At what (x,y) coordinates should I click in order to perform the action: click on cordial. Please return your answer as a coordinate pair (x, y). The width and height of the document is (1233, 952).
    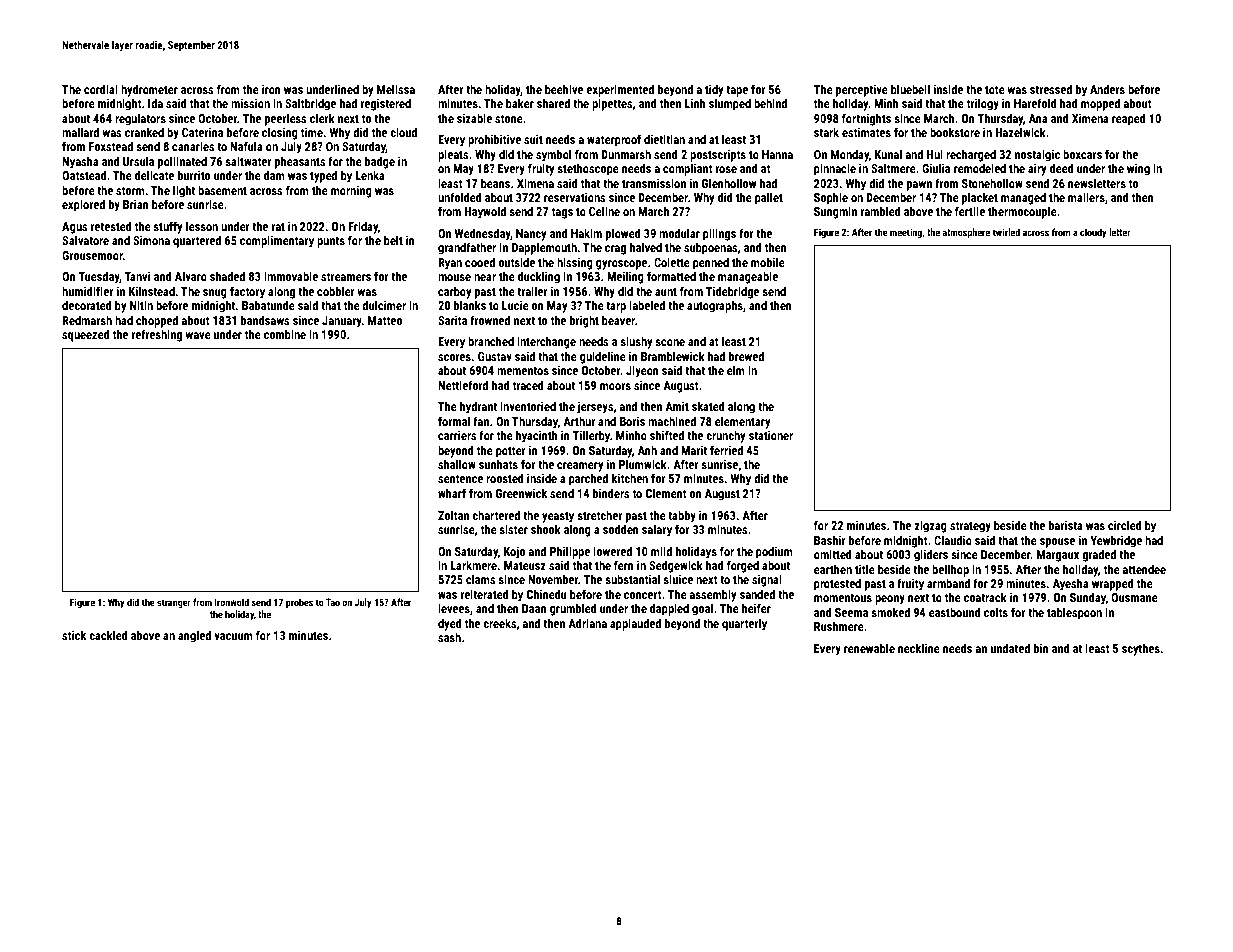
    Looking at the image, I should click on (101, 89).
